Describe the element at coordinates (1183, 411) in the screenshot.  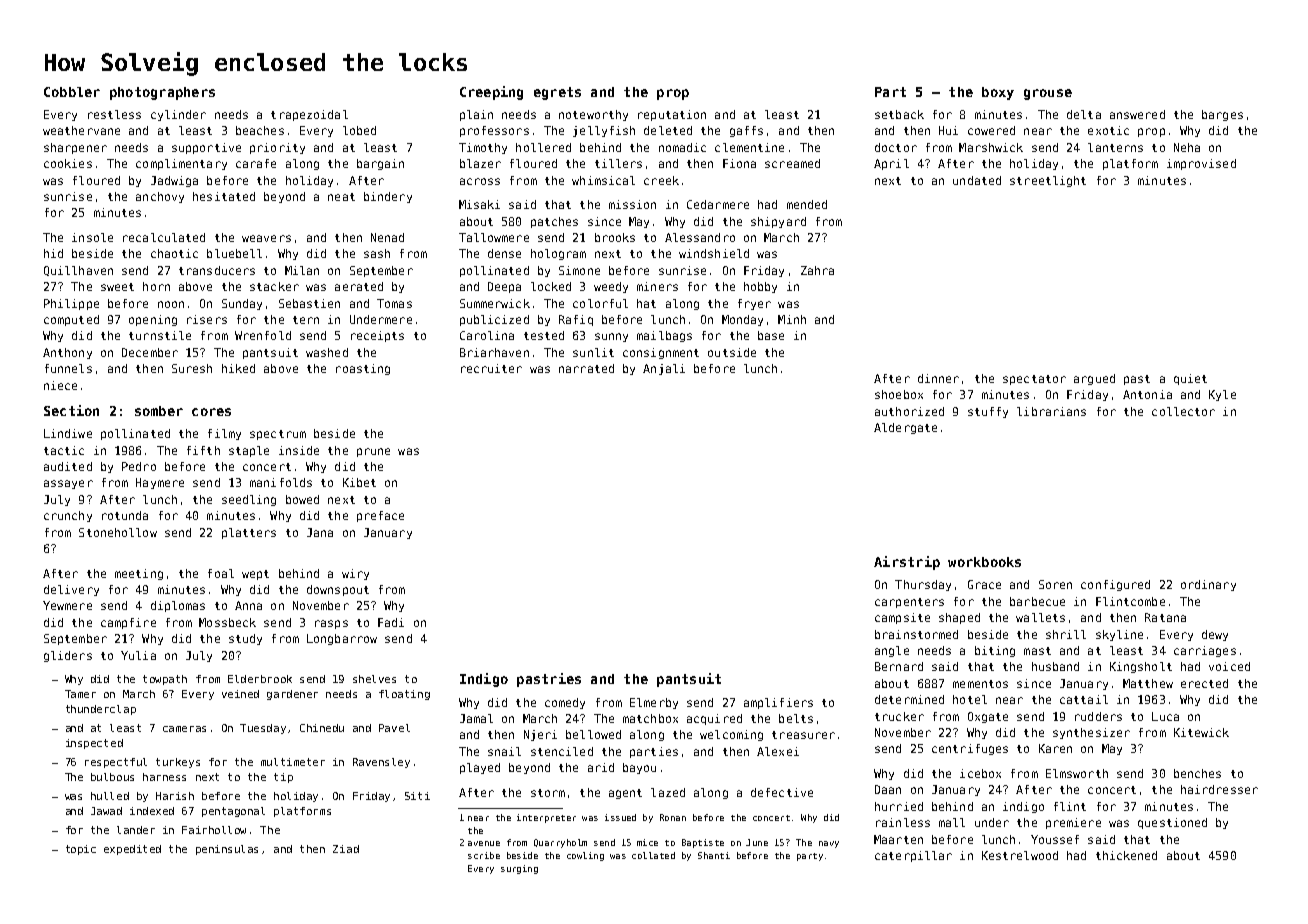
I see `collector` at that location.
